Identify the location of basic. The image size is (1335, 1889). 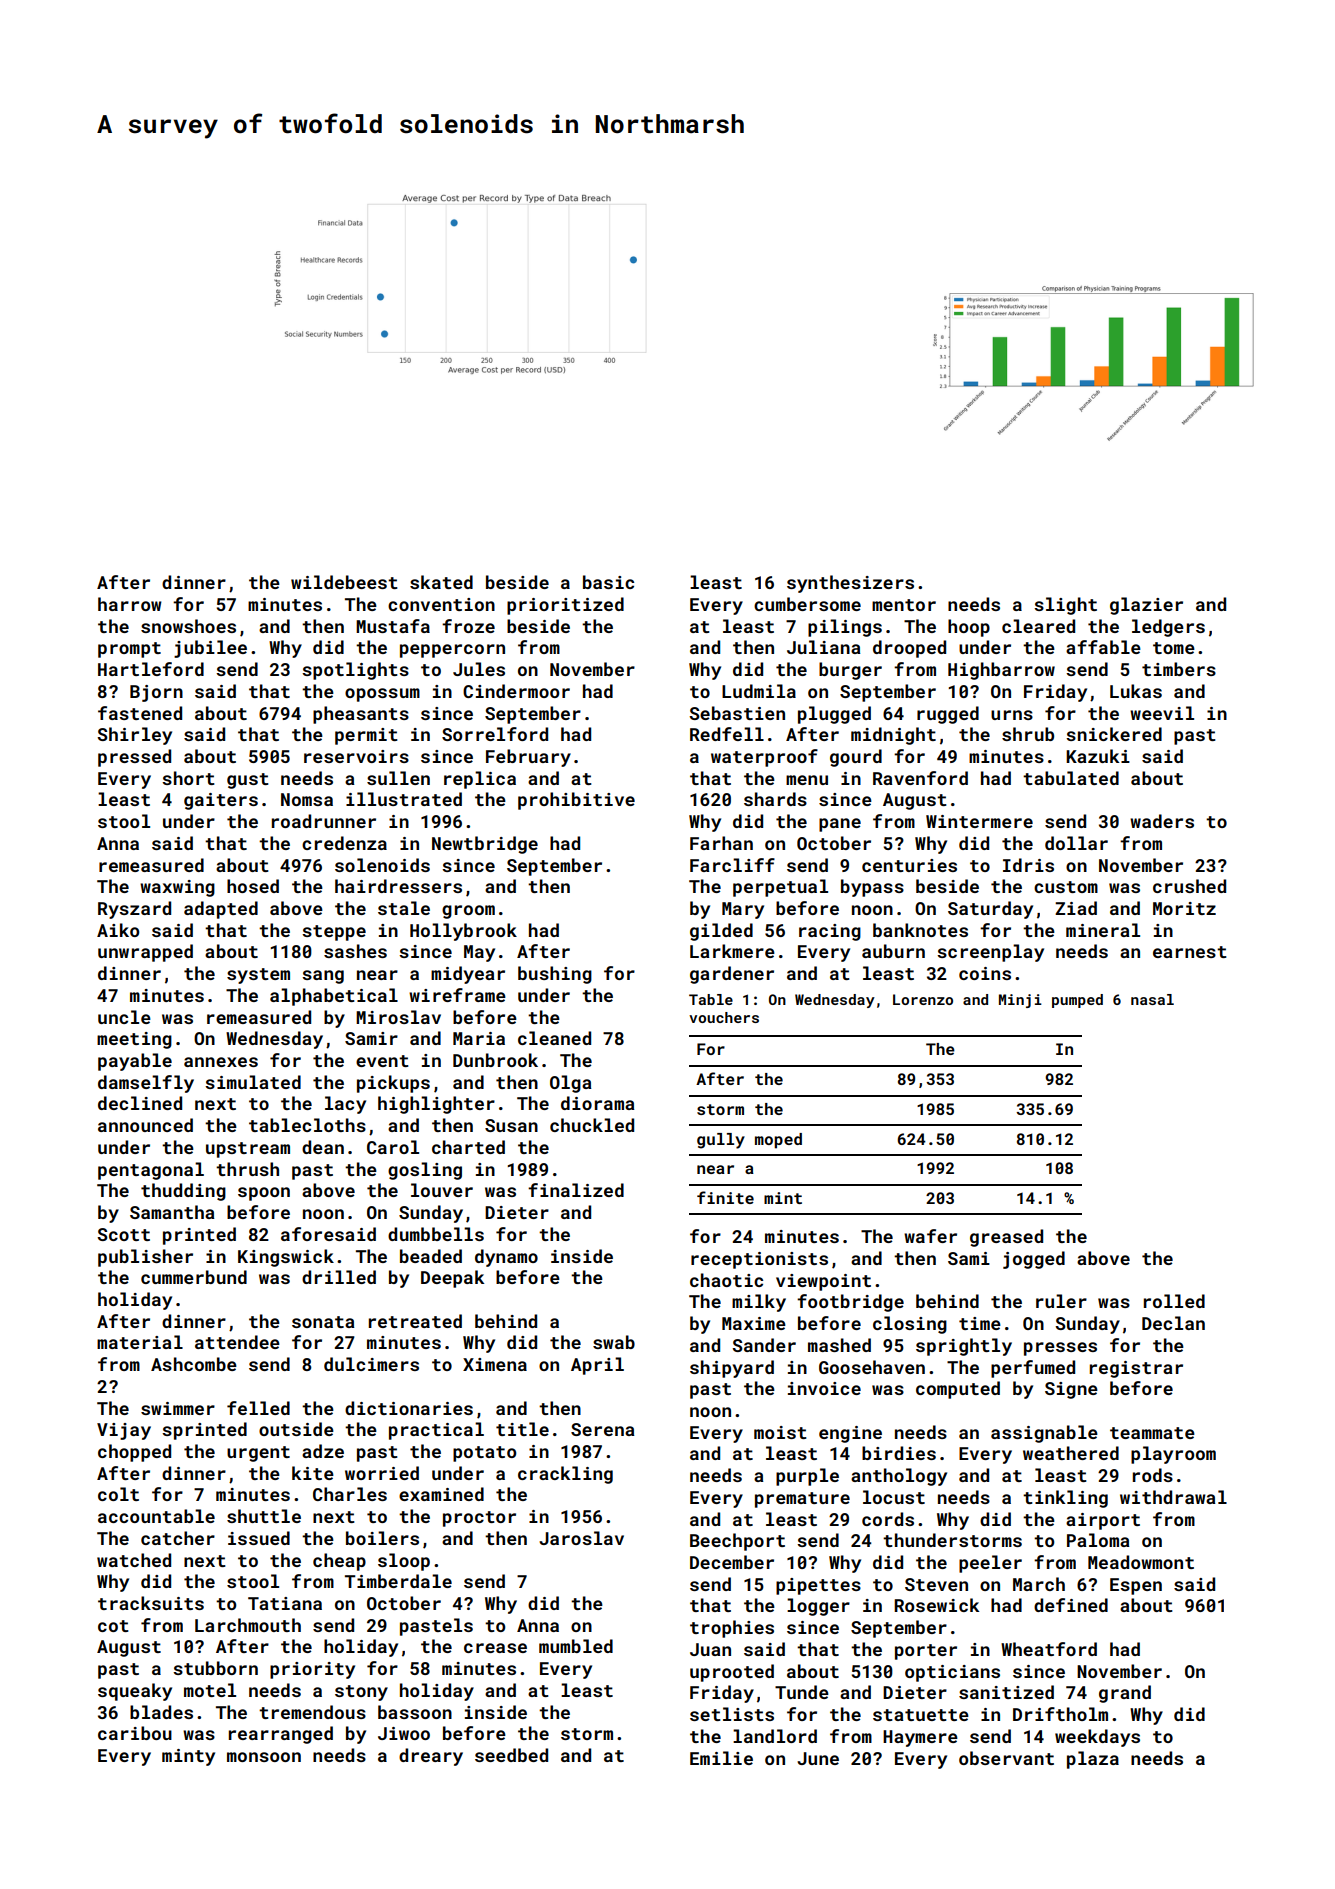
(608, 582).
